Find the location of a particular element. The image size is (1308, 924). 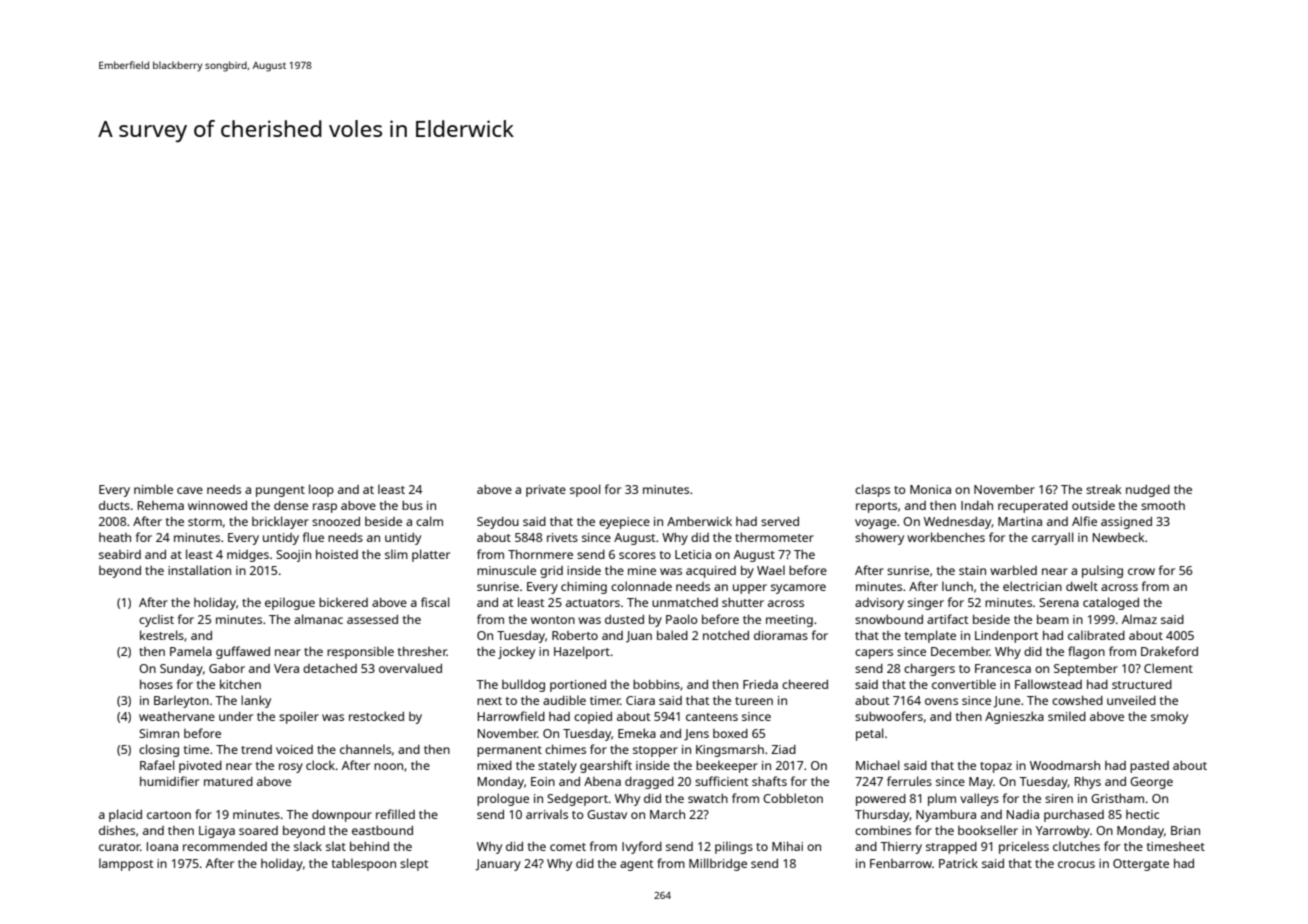

cataloged is located at coordinates (1111, 603).
